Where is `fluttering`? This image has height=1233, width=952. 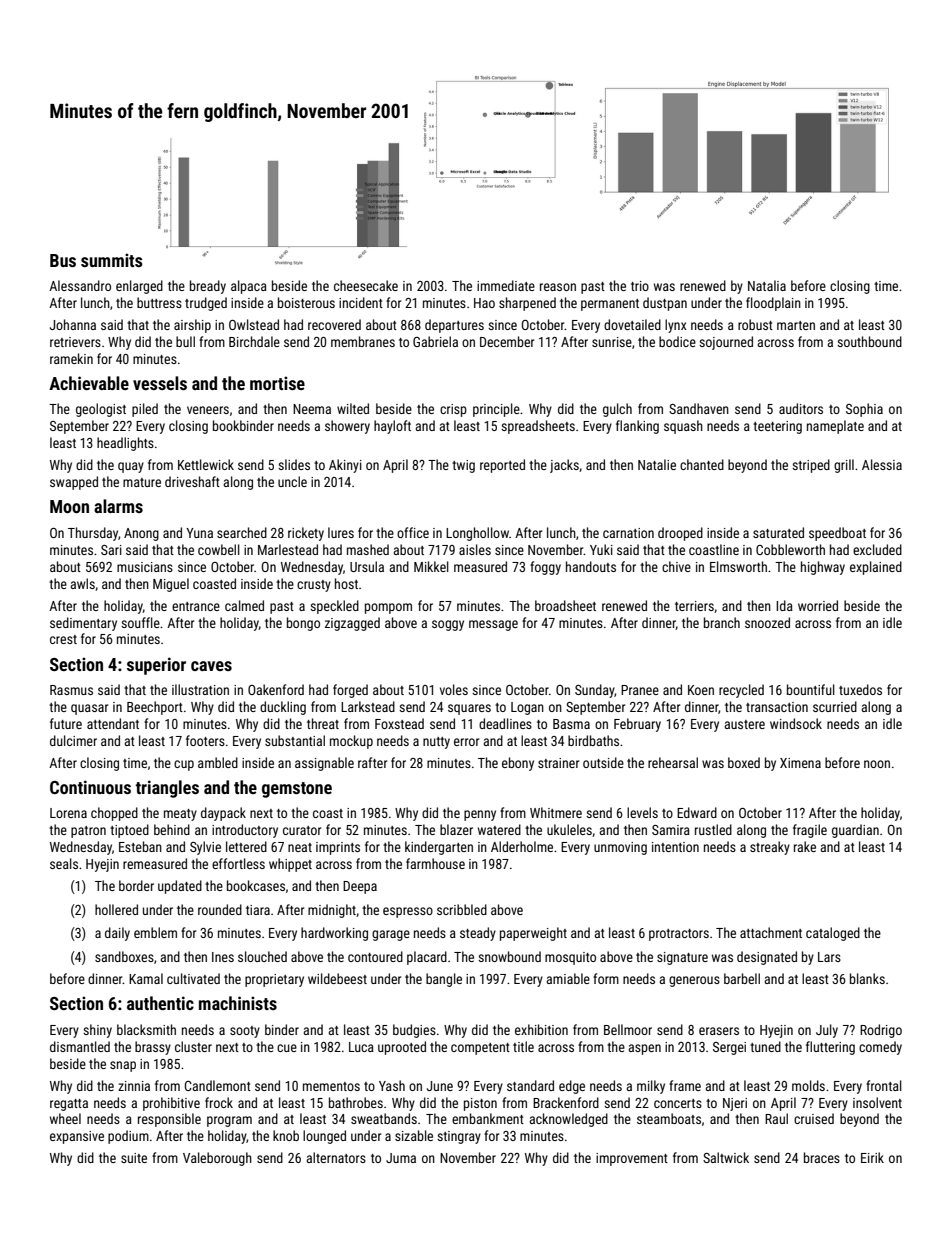 fluttering is located at coordinates (830, 1048).
